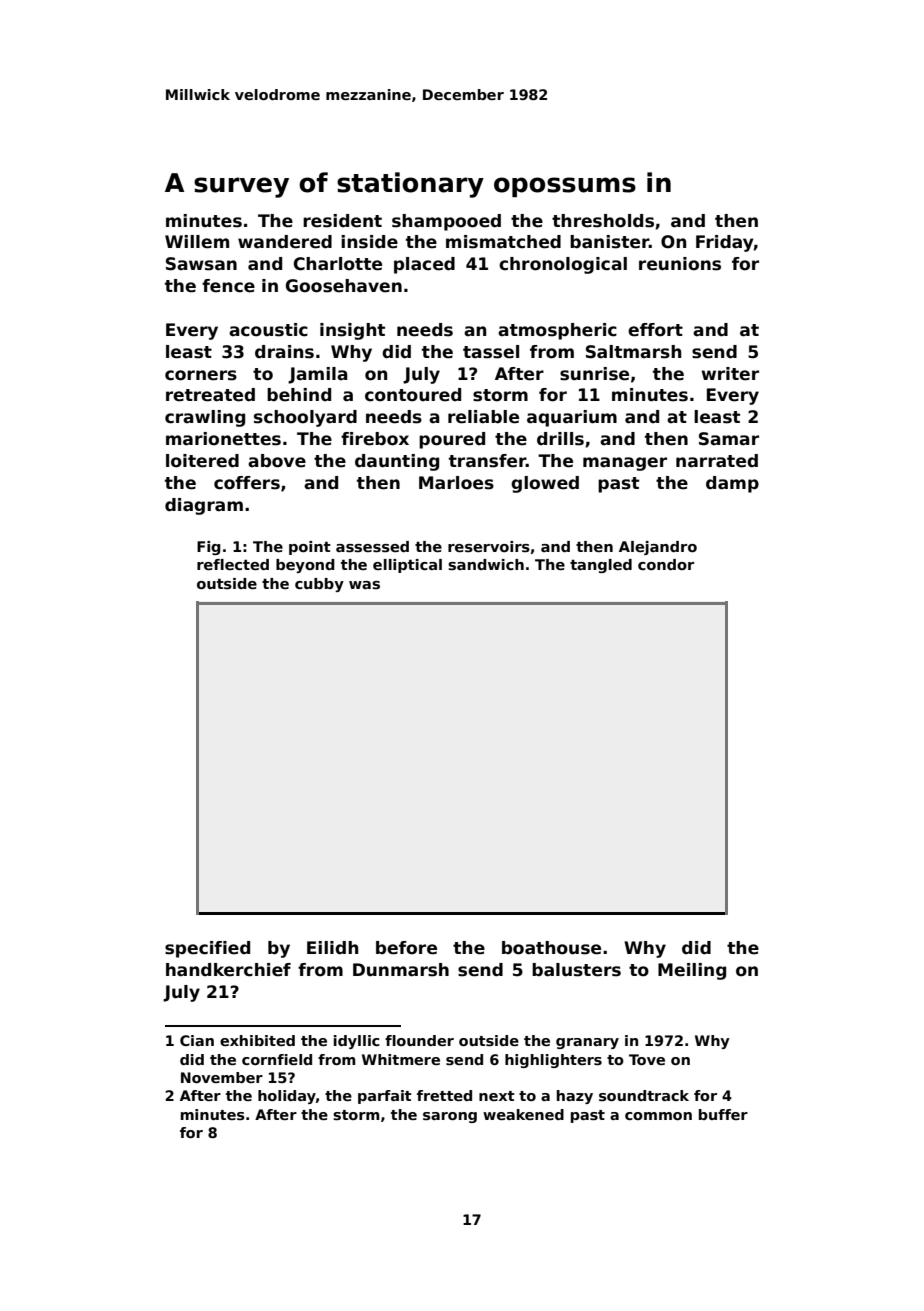 This screenshot has height=1311, width=924. I want to click on chronological, so click(563, 265).
